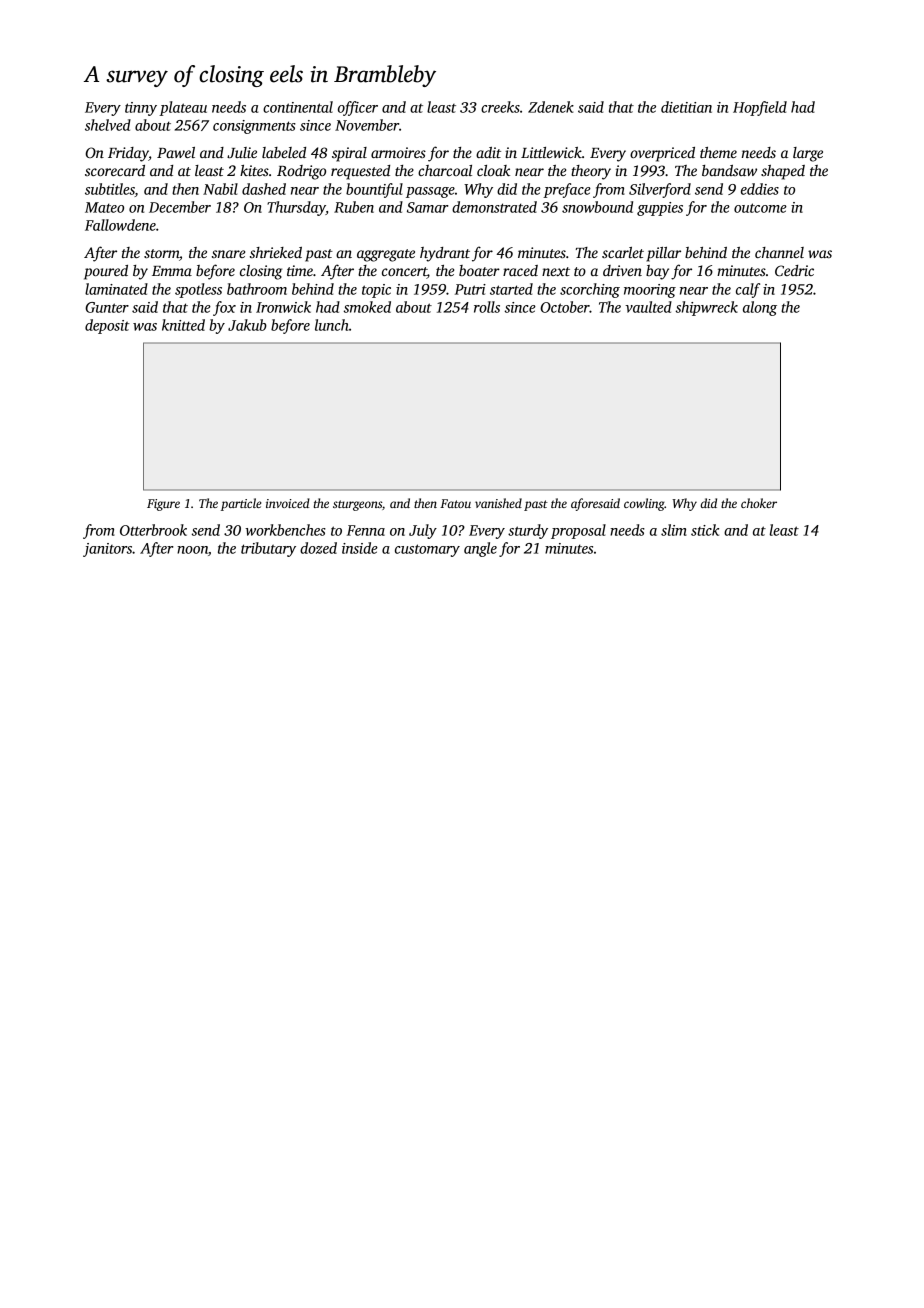 The width and height of the screenshot is (924, 1308). Describe the element at coordinates (298, 107) in the screenshot. I see `continental` at that location.
